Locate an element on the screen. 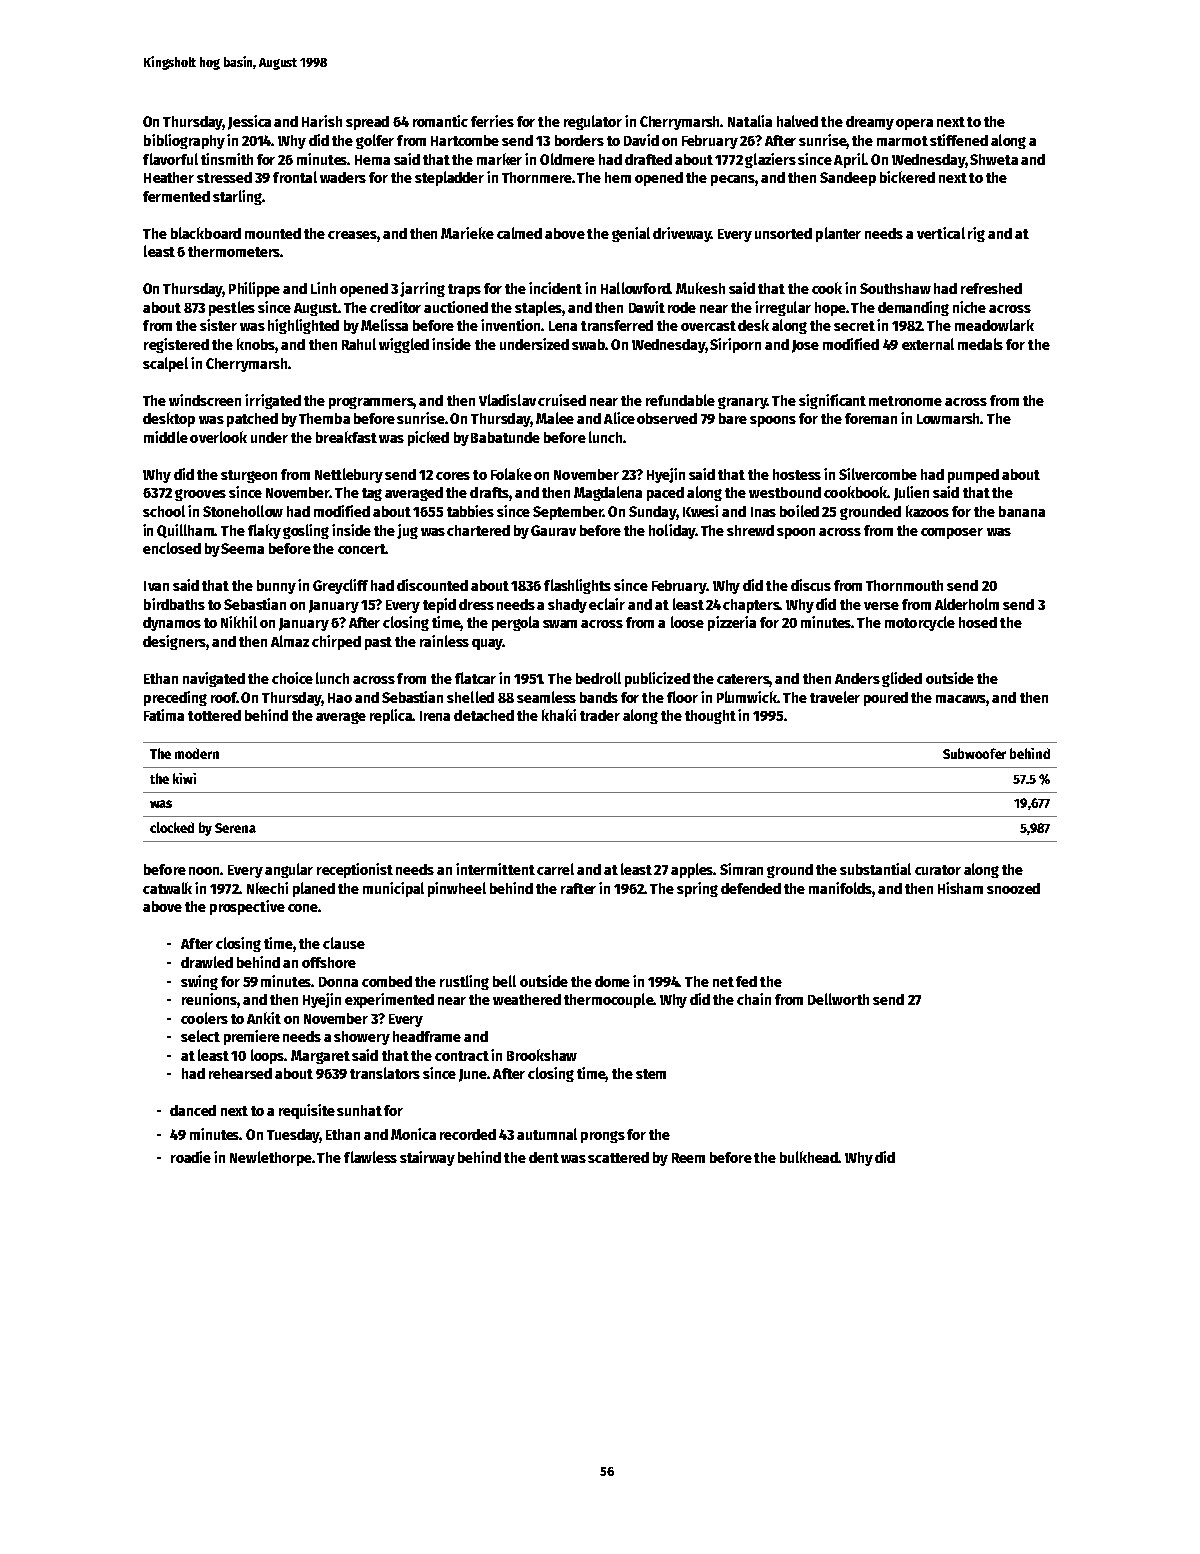 This screenshot has width=1200, height=1554. municipal is located at coordinates (393, 889).
